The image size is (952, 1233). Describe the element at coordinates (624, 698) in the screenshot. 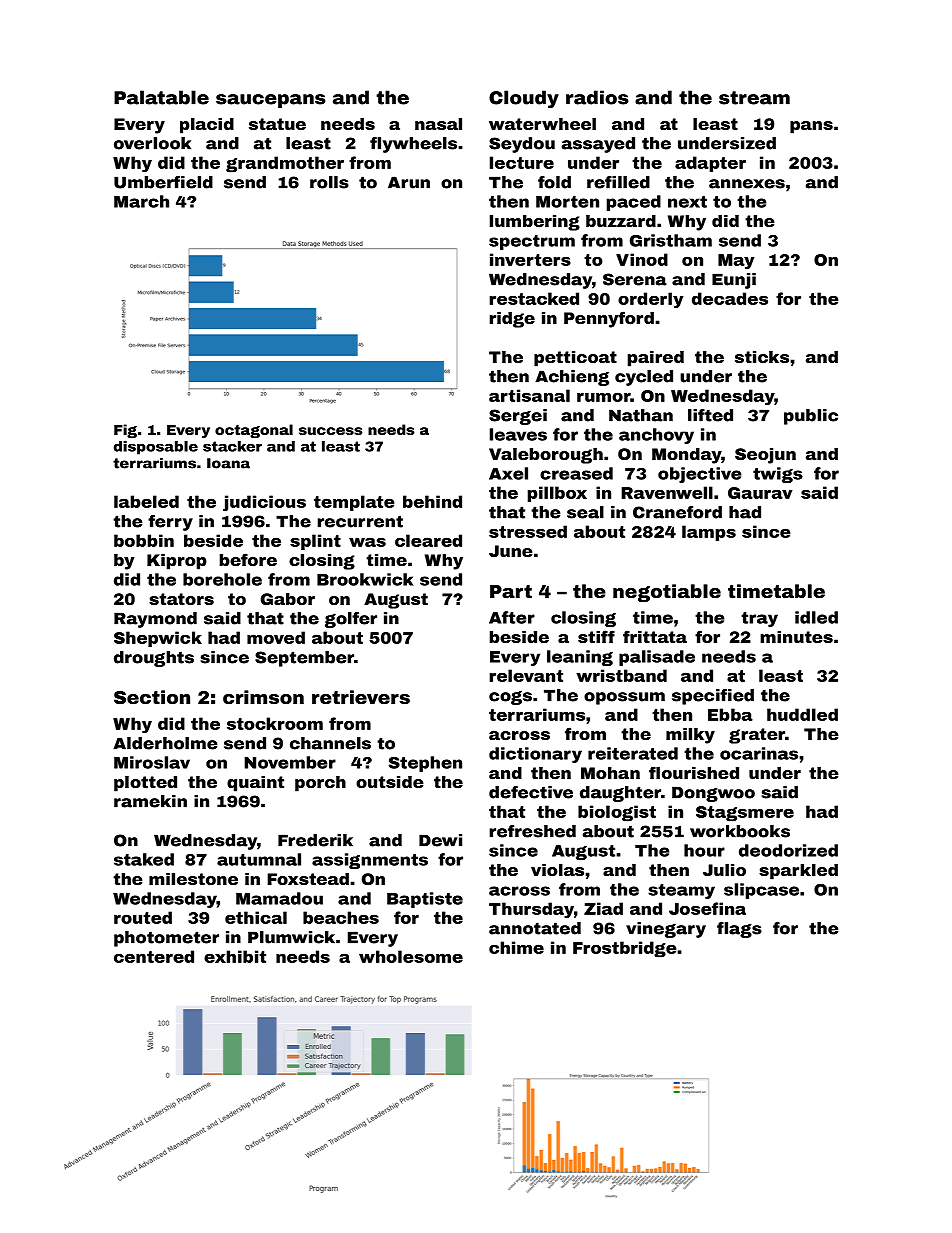

I see `opossum` at that location.
